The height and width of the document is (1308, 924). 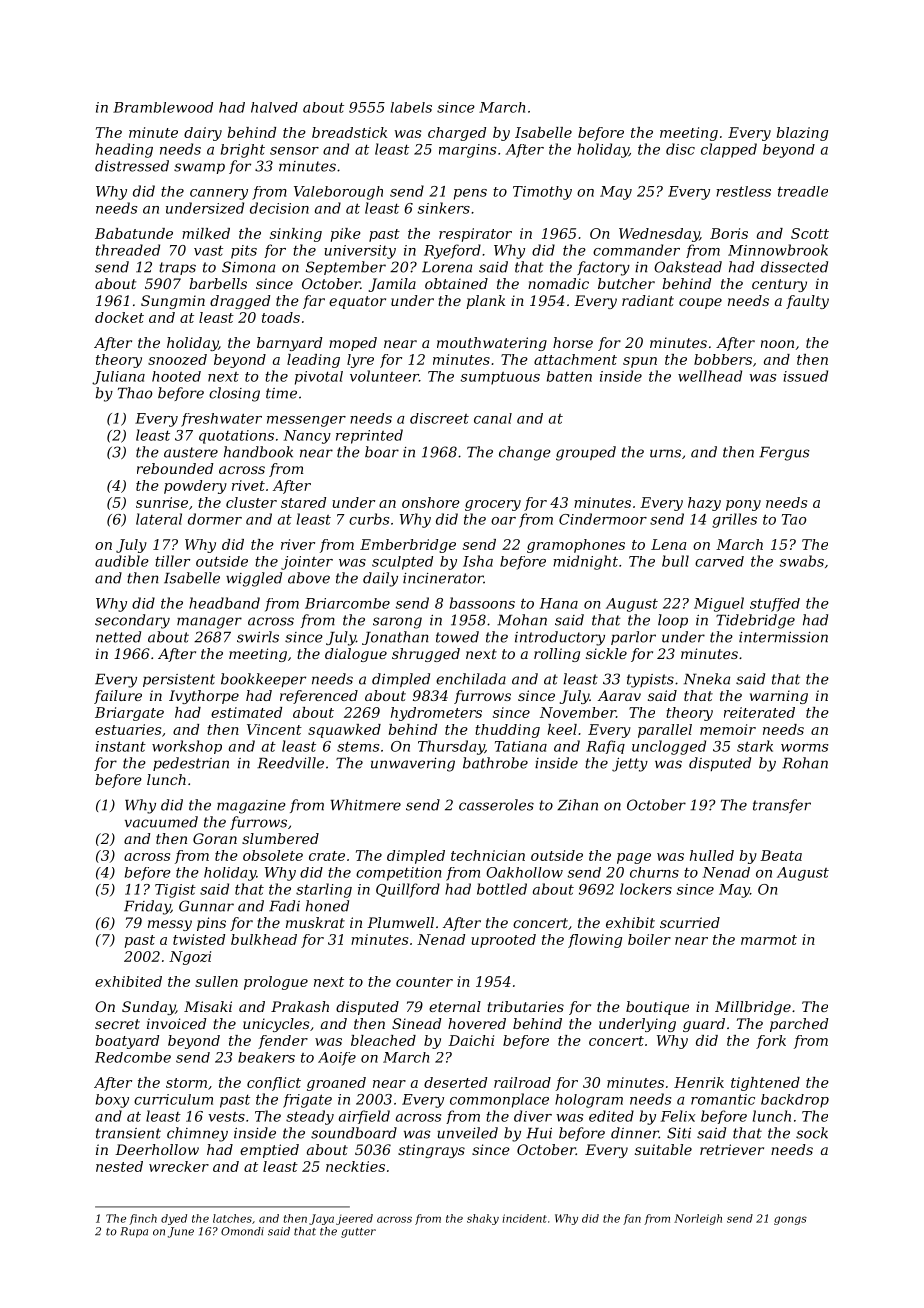 I want to click on margins, so click(x=467, y=151).
